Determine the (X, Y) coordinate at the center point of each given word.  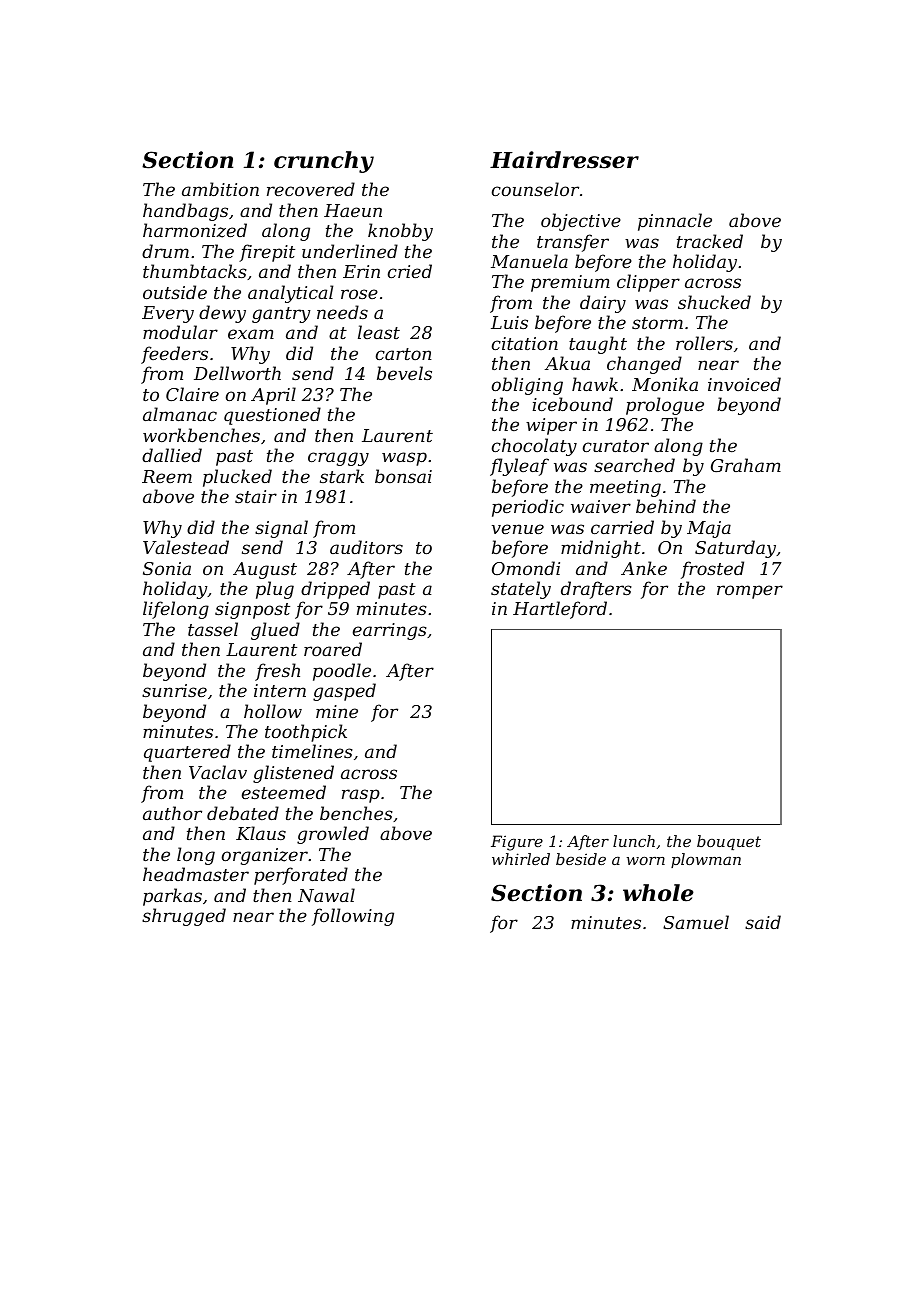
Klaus (261, 833)
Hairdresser (564, 160)
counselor (535, 189)
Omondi (526, 568)
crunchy (324, 162)
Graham (746, 465)
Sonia (167, 568)
